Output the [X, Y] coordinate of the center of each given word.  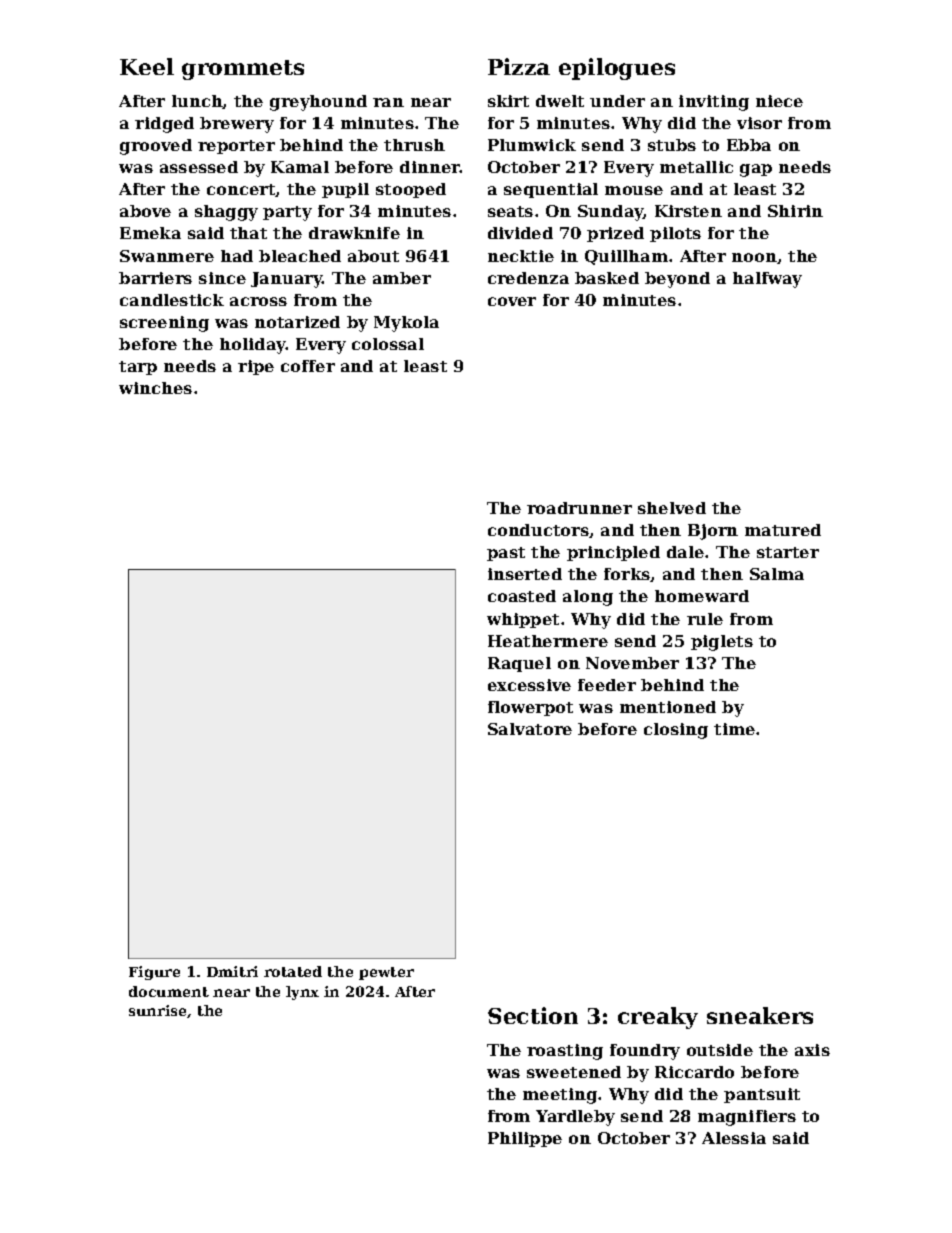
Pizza [519, 66]
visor [759, 123]
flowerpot [530, 708]
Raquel [519, 664]
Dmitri [232, 971]
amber [402, 278]
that [248, 233]
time [734, 729]
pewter [386, 973]
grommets [243, 70]
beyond [677, 280]
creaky [658, 1018]
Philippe [525, 1139]
